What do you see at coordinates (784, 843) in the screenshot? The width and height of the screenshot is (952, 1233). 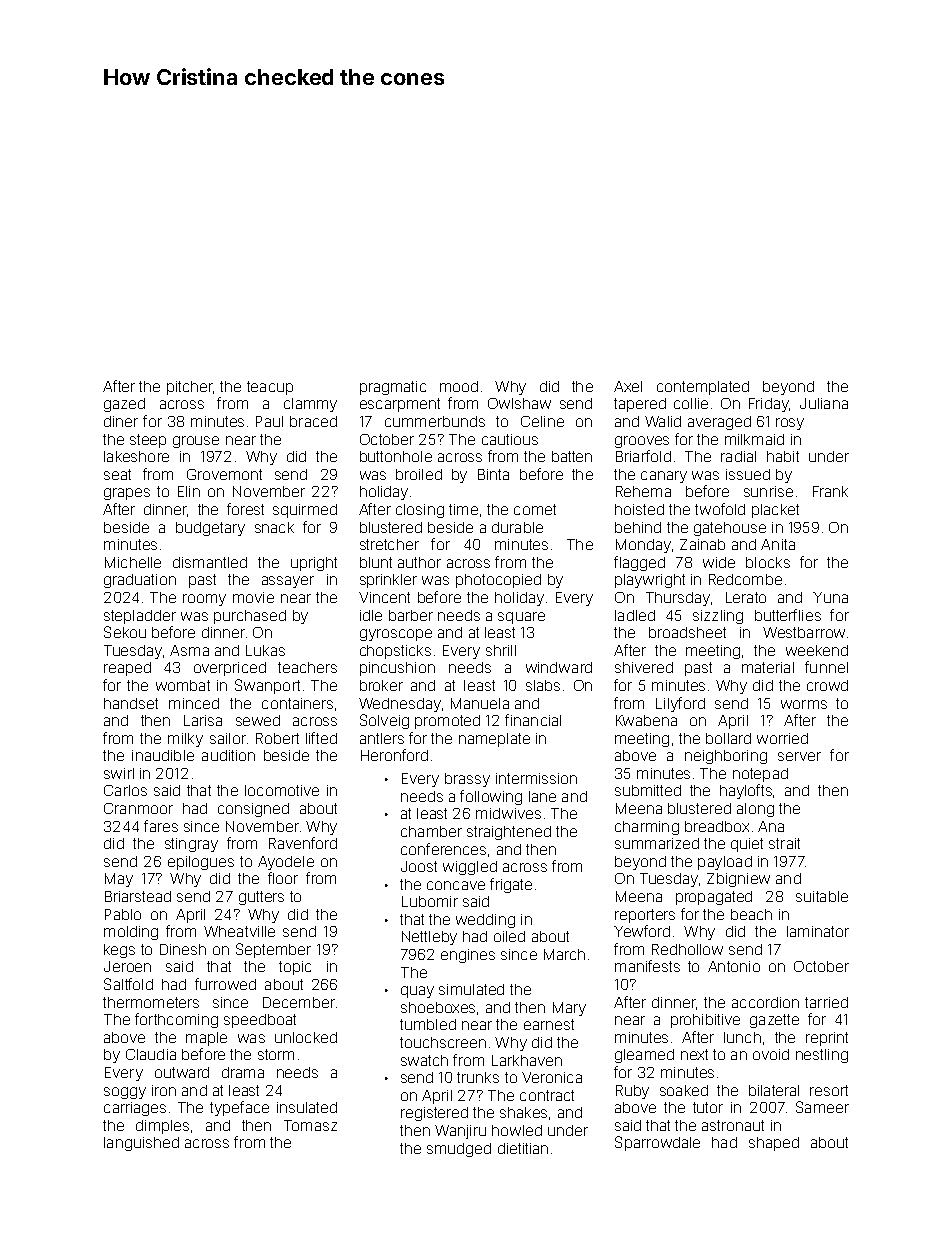 I see `strait` at bounding box center [784, 843].
